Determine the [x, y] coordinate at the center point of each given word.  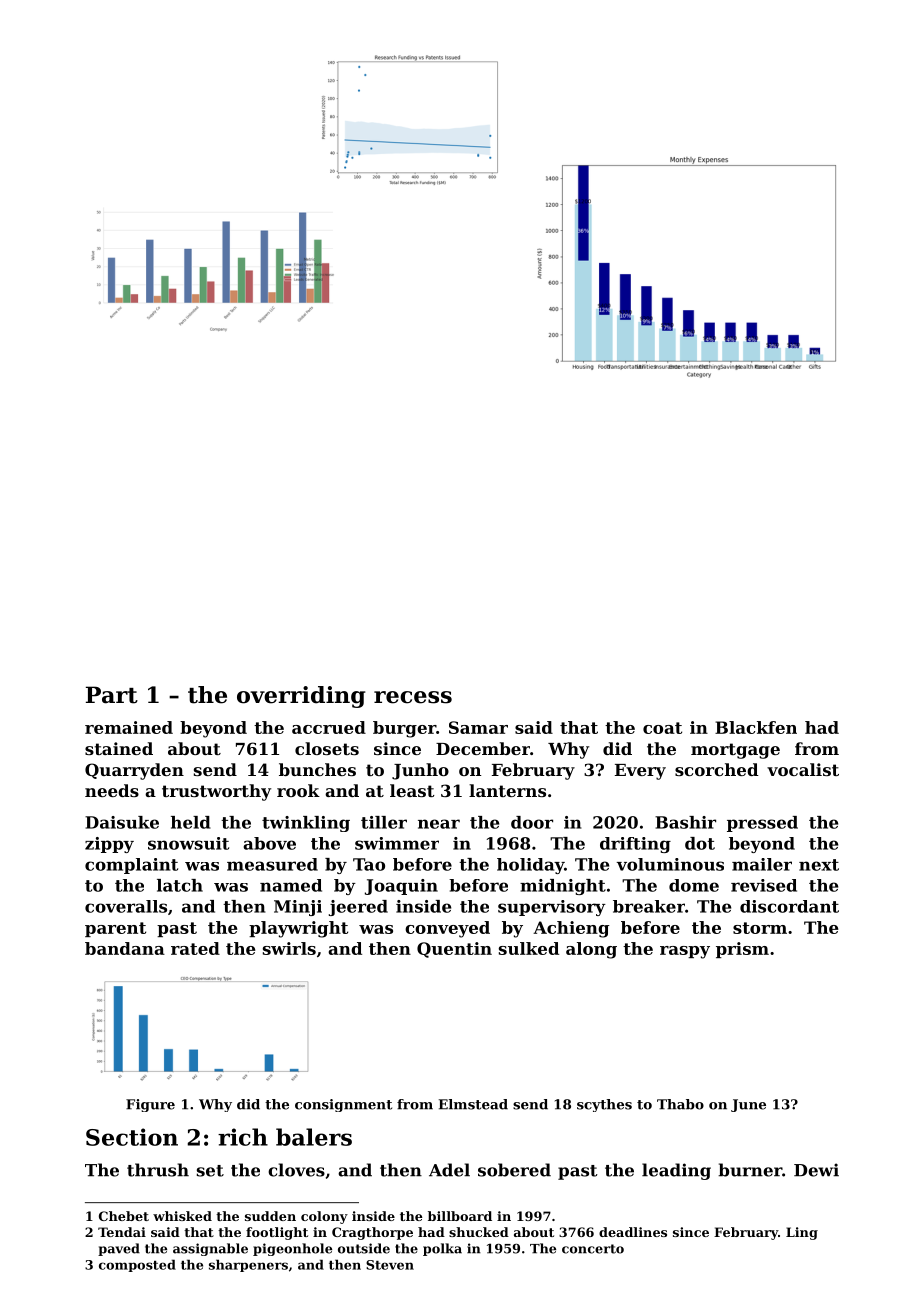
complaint [131, 866]
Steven [390, 1265]
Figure [150, 1105]
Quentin [454, 950]
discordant [789, 906]
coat [662, 728]
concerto [593, 1249]
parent [115, 929]
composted [137, 1265]
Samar [478, 727]
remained [129, 727]
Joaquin [401, 887]
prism [742, 950]
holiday [530, 866]
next [819, 865]
